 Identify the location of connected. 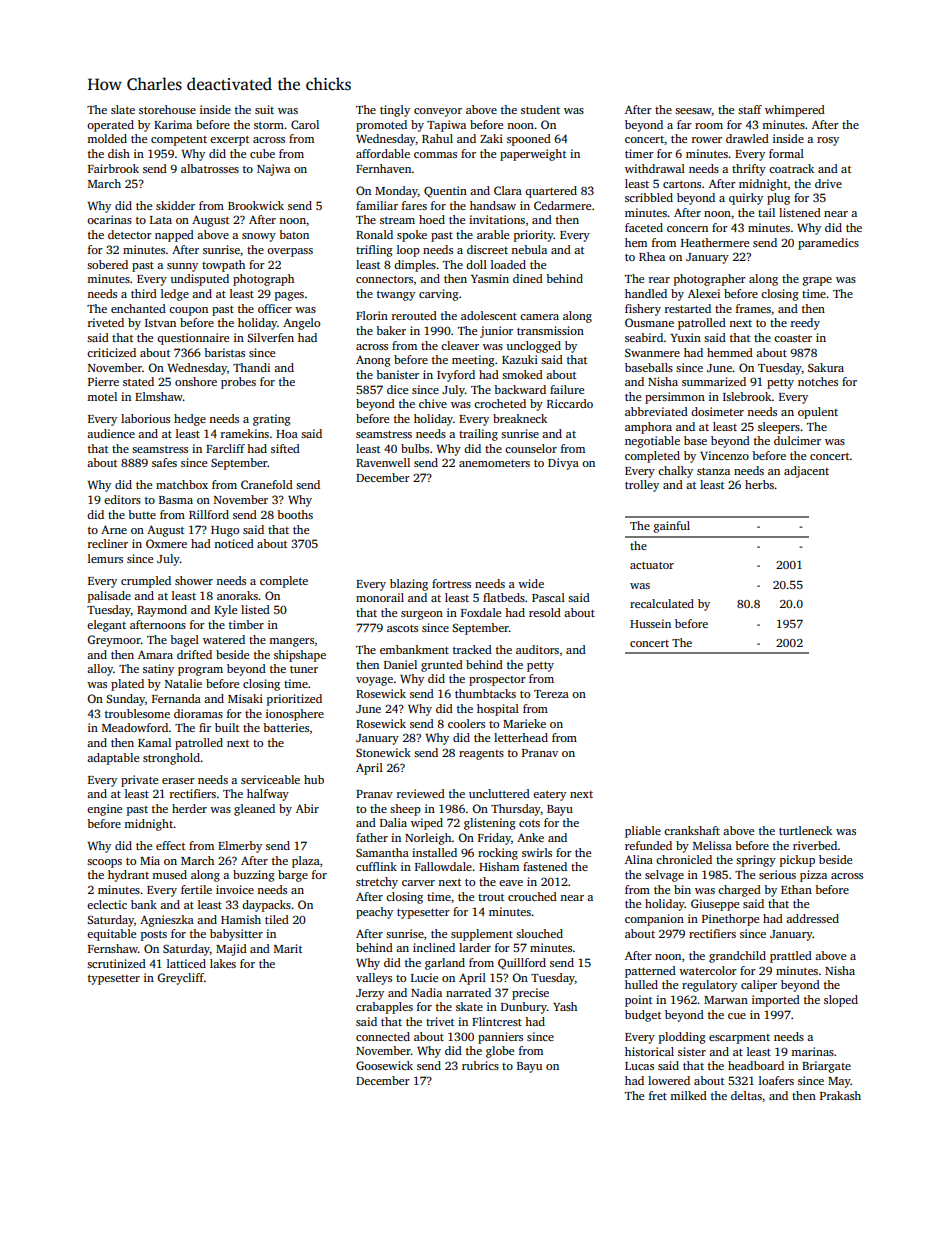
(383, 1036).
